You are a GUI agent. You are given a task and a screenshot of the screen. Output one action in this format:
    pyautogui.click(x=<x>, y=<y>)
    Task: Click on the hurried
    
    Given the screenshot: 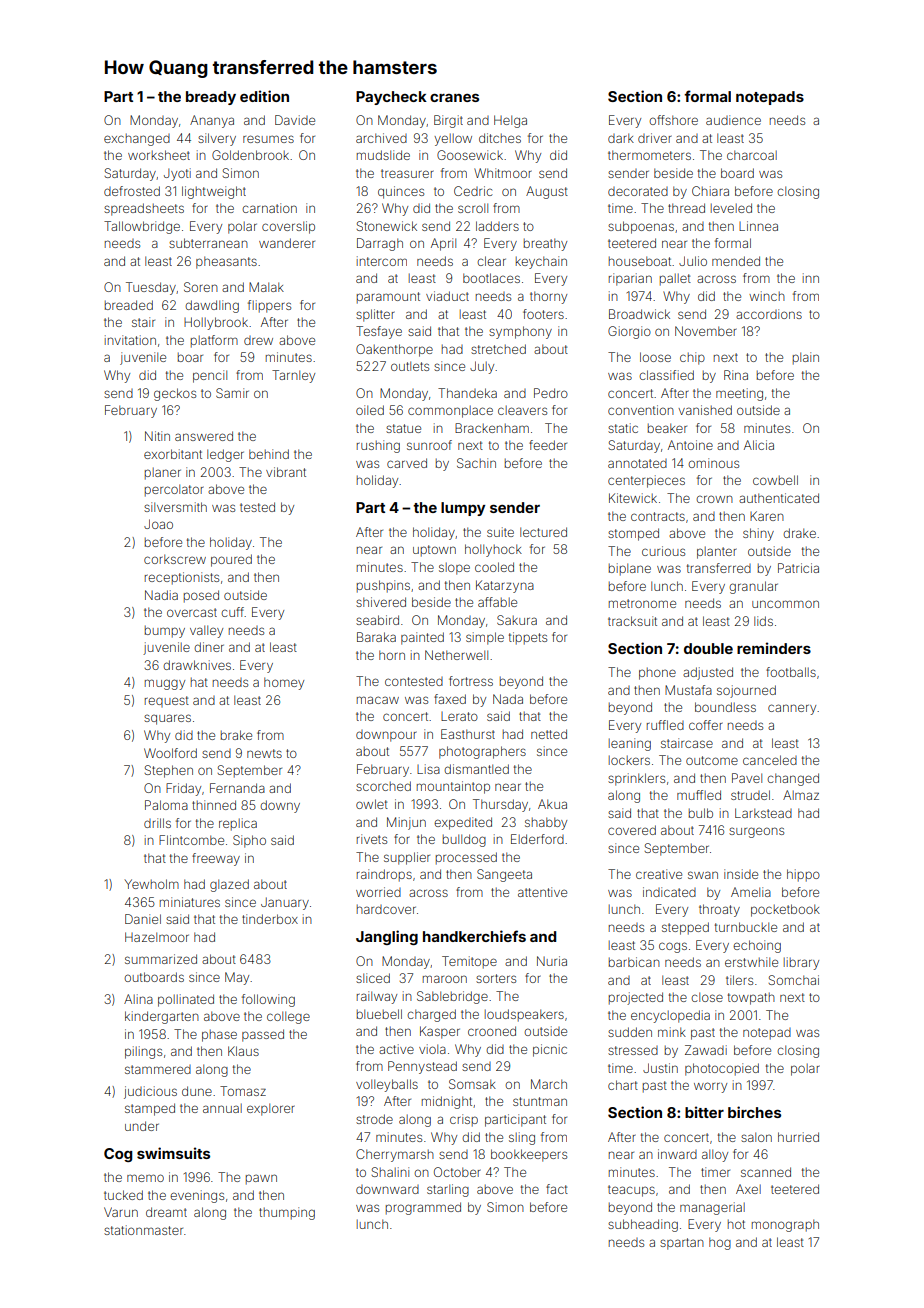 What is the action you would take?
    pyautogui.click(x=798, y=1137)
